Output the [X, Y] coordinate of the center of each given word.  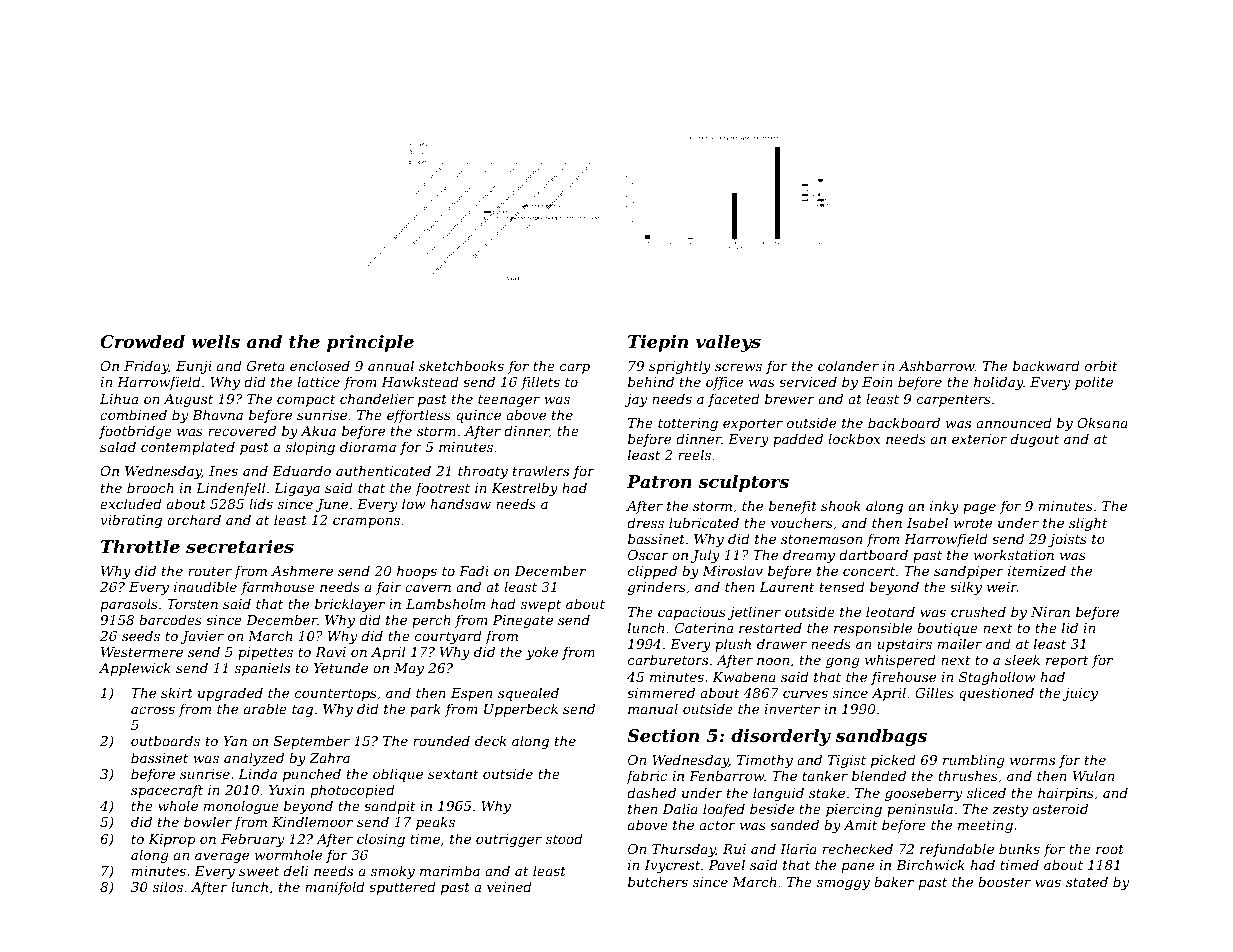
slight [1088, 524]
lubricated [704, 522]
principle [370, 343]
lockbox [854, 438]
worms [1032, 761]
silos [168, 886]
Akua [318, 430]
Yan [235, 741]
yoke [542, 653]
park [425, 710]
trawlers [541, 470]
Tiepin [658, 343]
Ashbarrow [937, 365]
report [1067, 662]
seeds [141, 635]
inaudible [205, 586]
